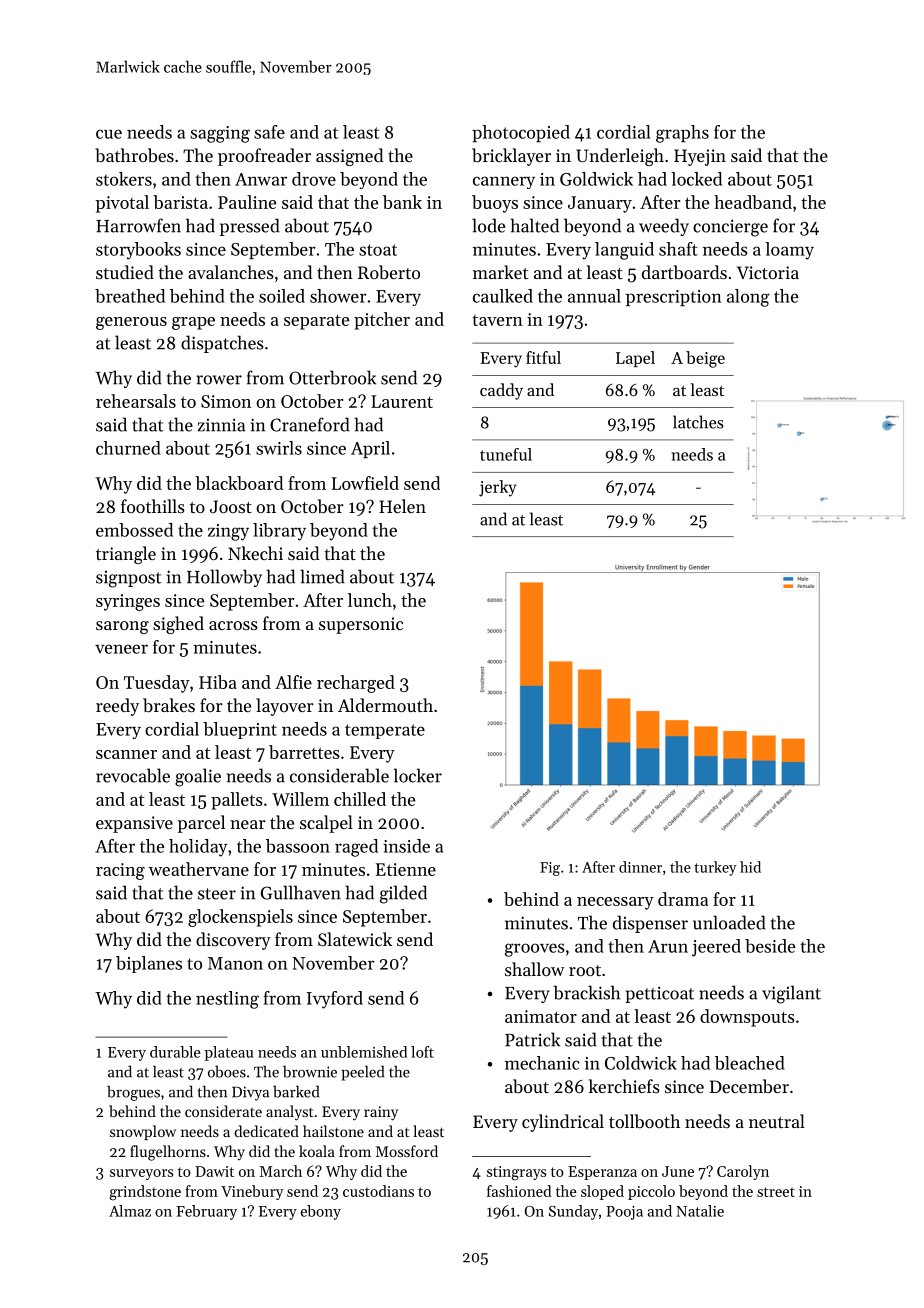  I want to click on caddy, so click(501, 391).
